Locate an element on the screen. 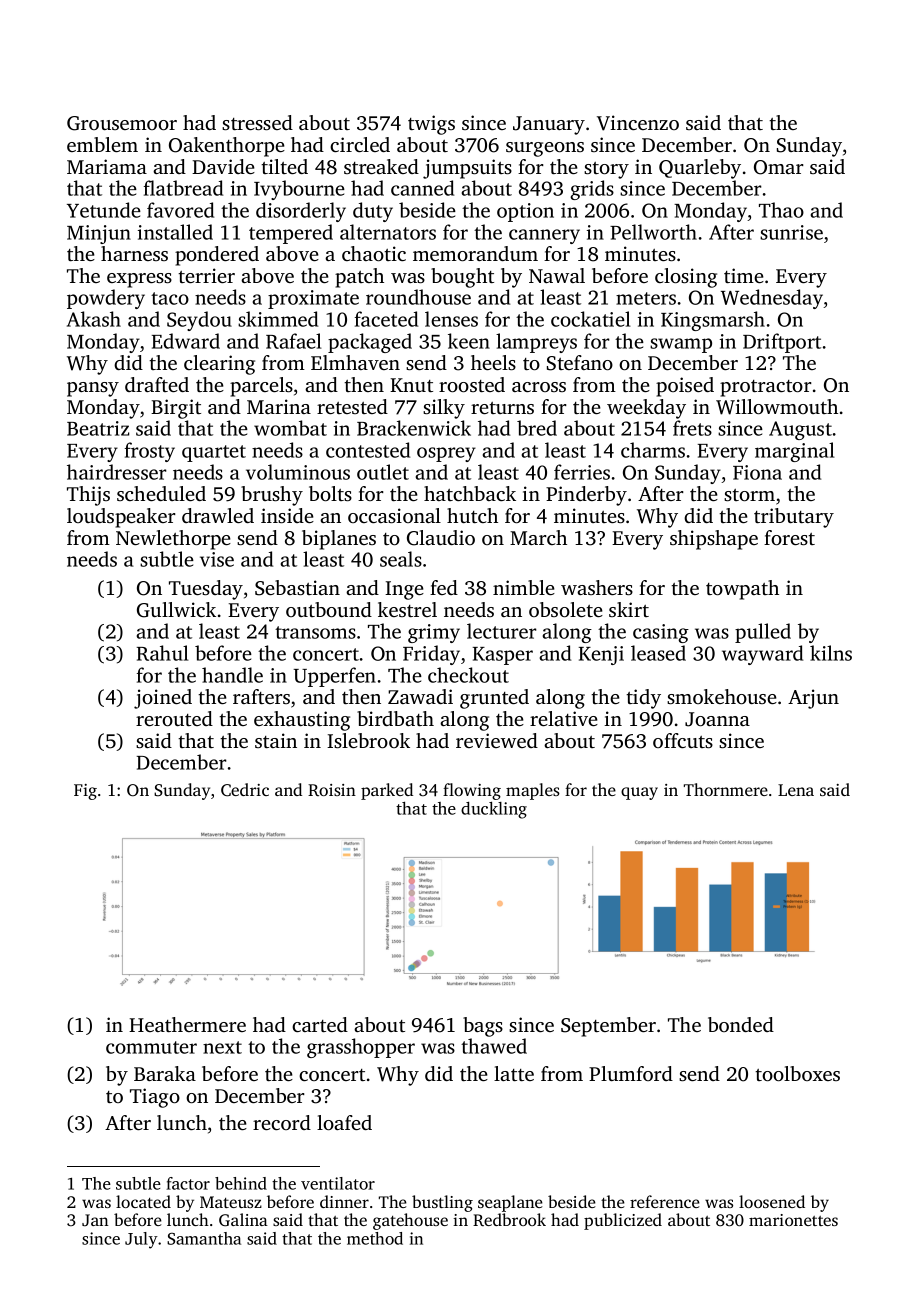 The image size is (924, 1314). Vincenzo is located at coordinates (638, 123).
